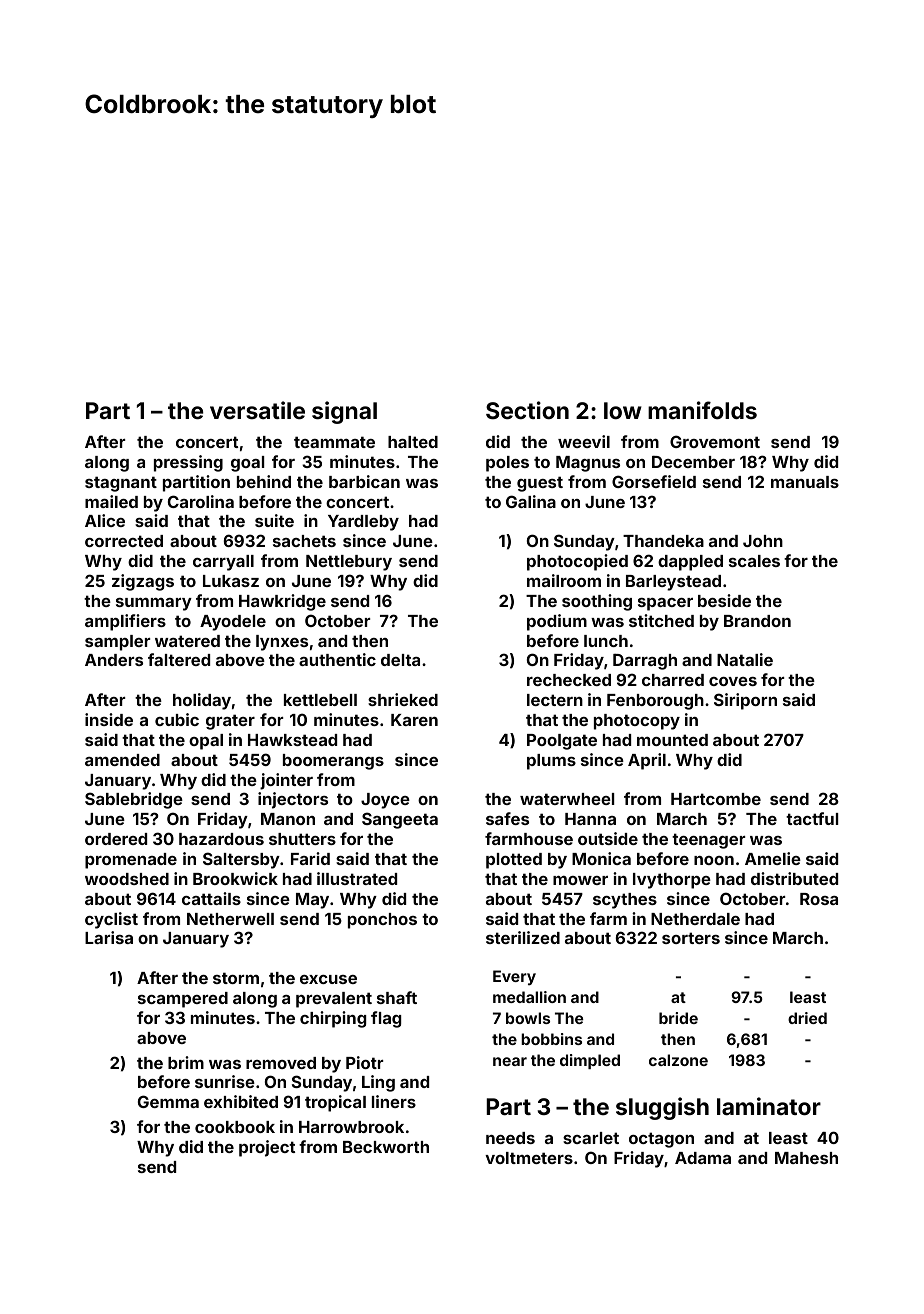 This screenshot has height=1314, width=924. Describe the element at coordinates (702, 410) in the screenshot. I see `manifolds` at that location.
